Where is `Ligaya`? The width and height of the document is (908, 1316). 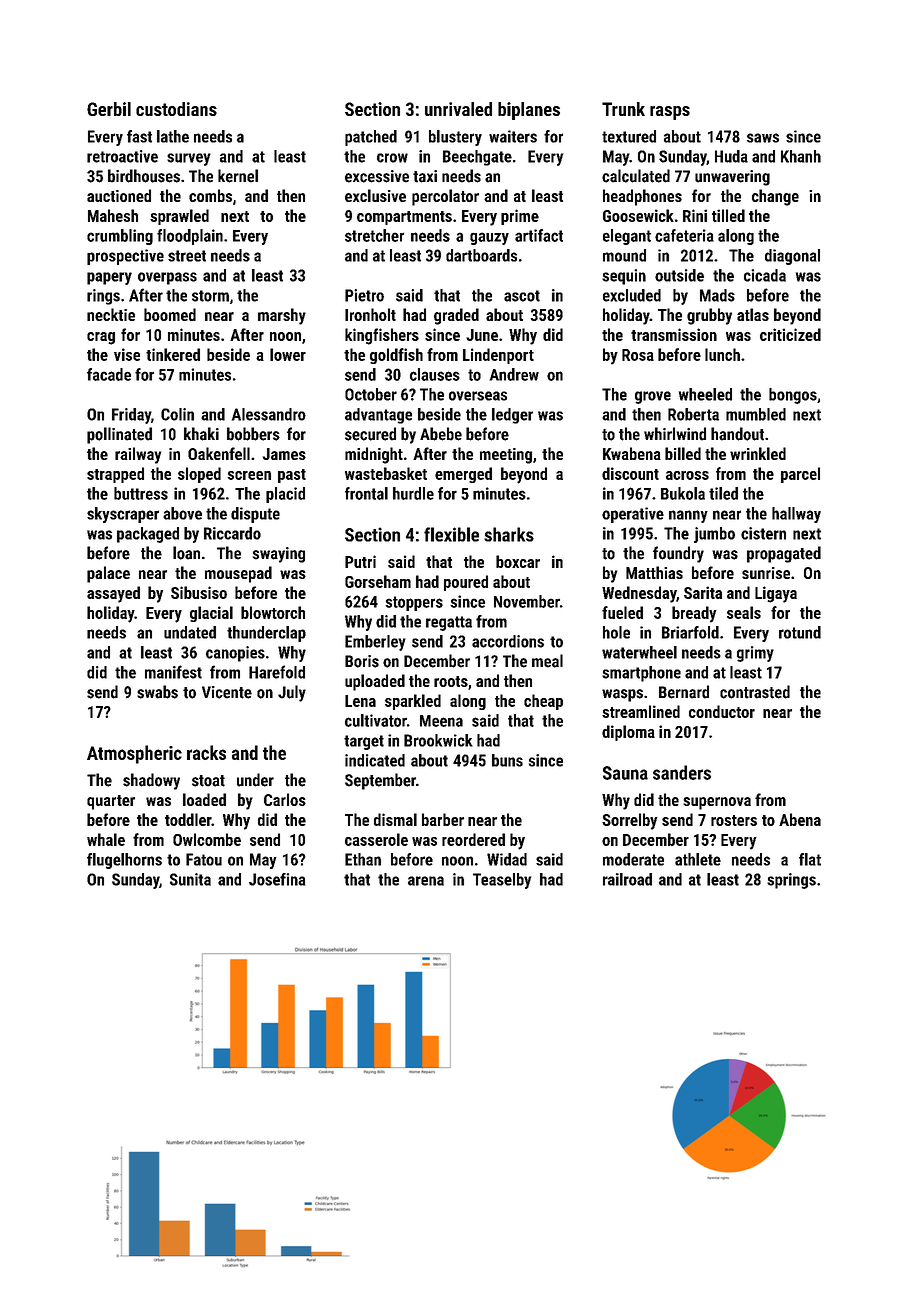 Ligaya is located at coordinates (776, 594).
